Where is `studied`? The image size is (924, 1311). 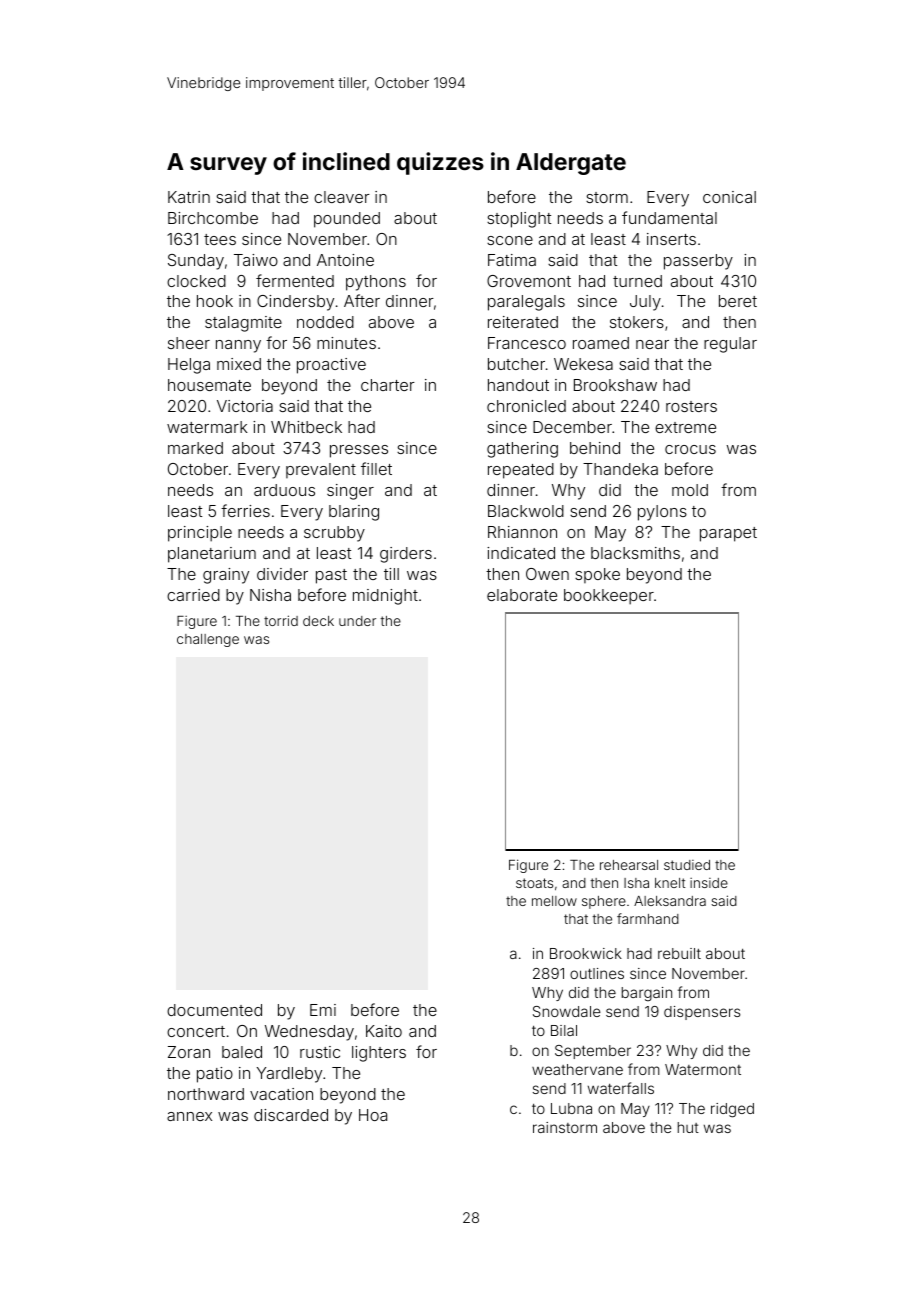 studied is located at coordinates (687, 865).
